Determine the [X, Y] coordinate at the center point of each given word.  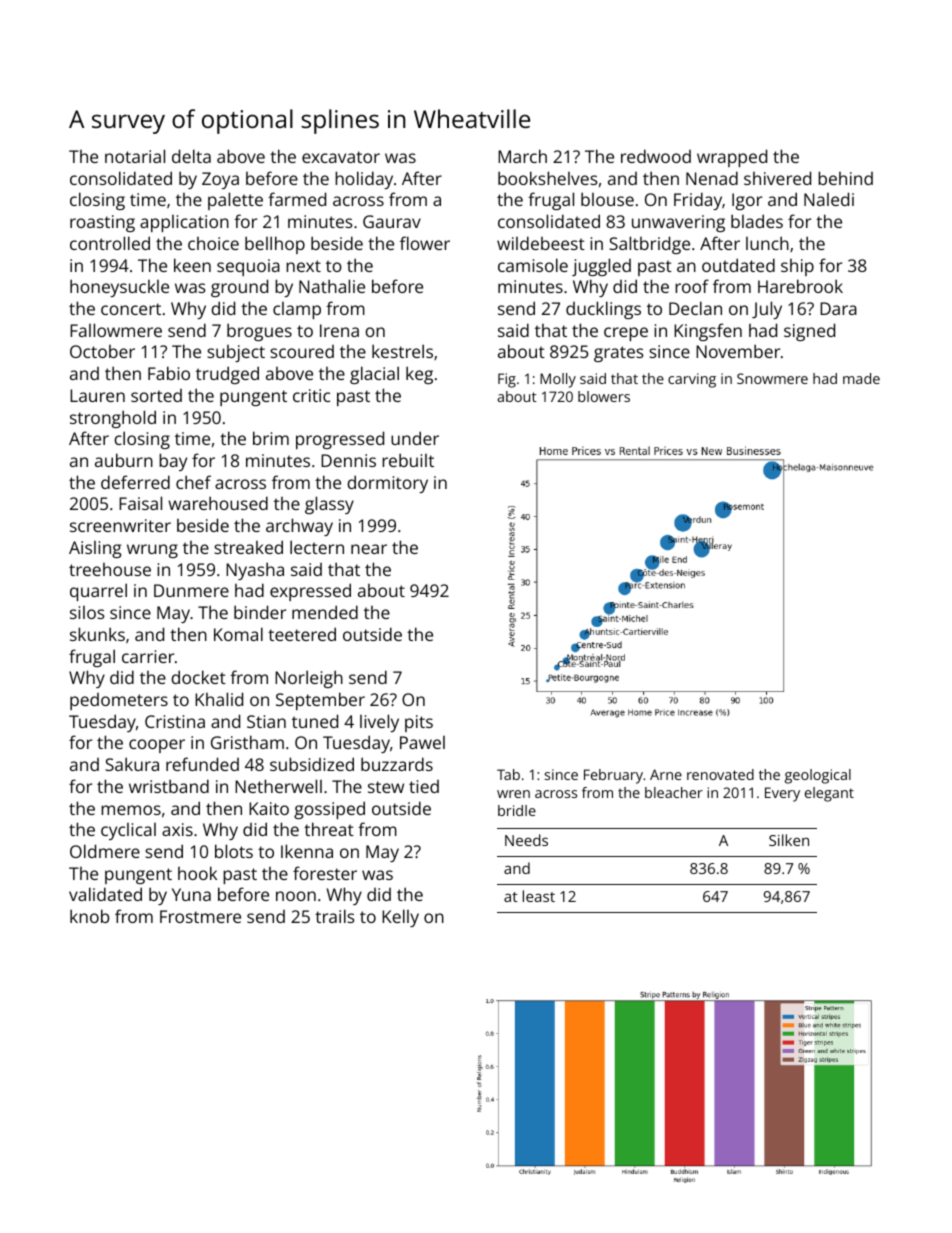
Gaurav [392, 221]
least [539, 896]
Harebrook [800, 286]
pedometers [119, 701]
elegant [829, 794]
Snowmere [772, 378]
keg [419, 375]
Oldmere [105, 851]
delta [191, 156]
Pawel [422, 742]
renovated [720, 774]
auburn [124, 460]
